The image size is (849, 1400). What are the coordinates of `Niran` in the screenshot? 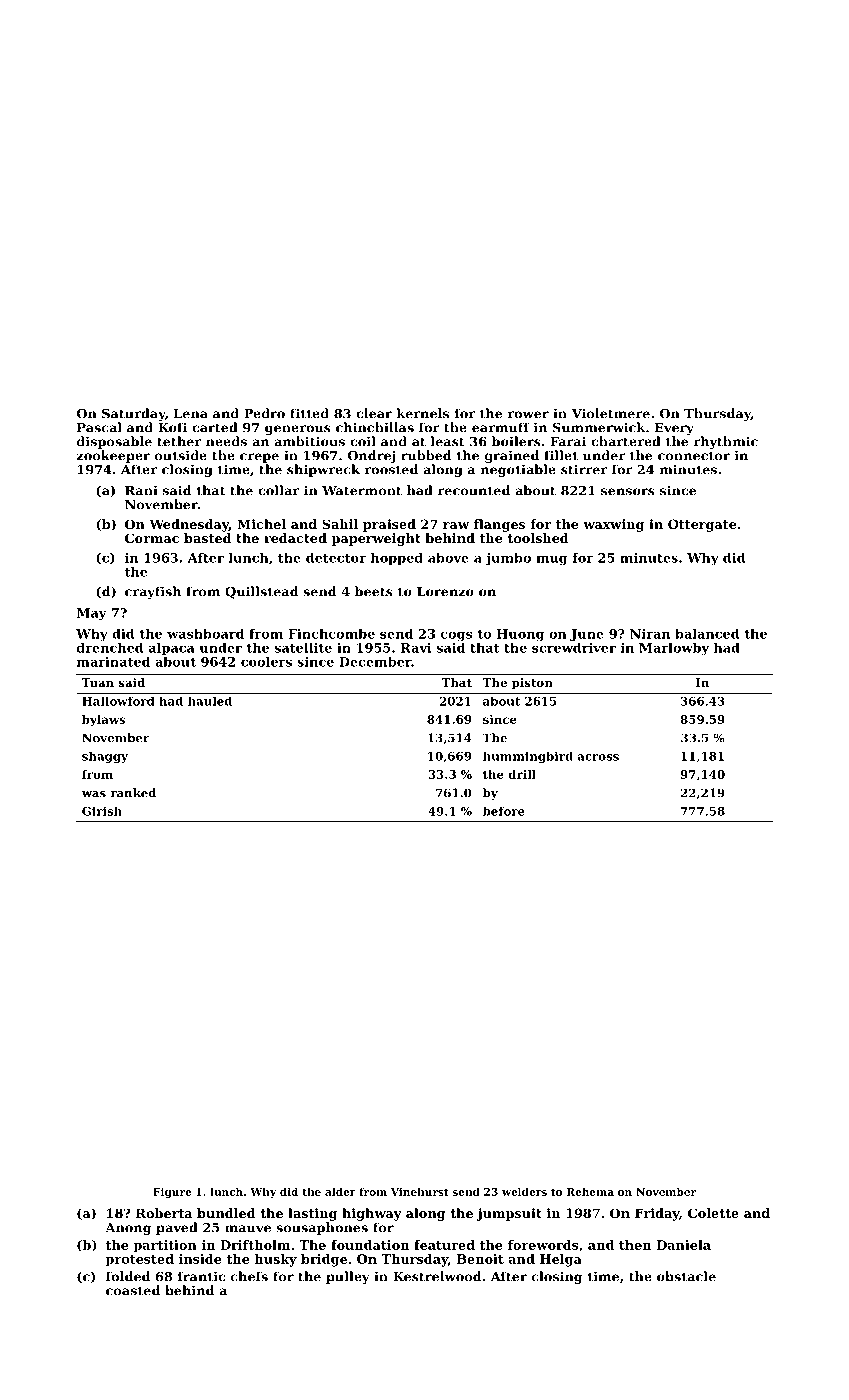 It's located at (650, 634).
